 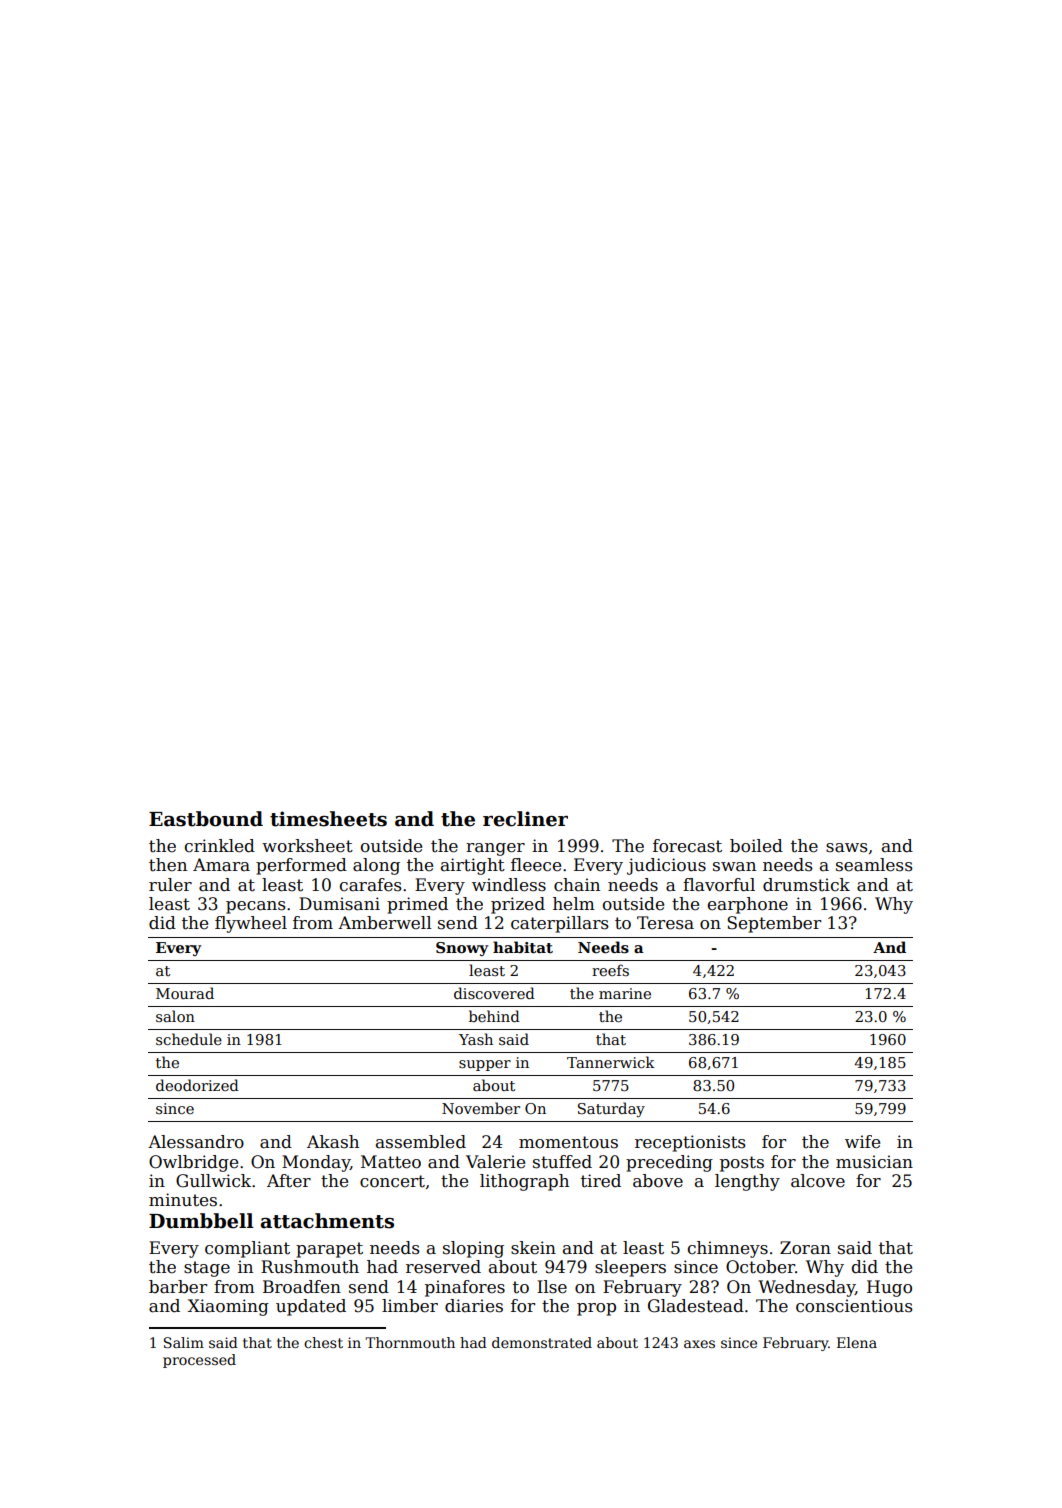 What do you see at coordinates (625, 993) in the page?
I see `marine` at bounding box center [625, 993].
